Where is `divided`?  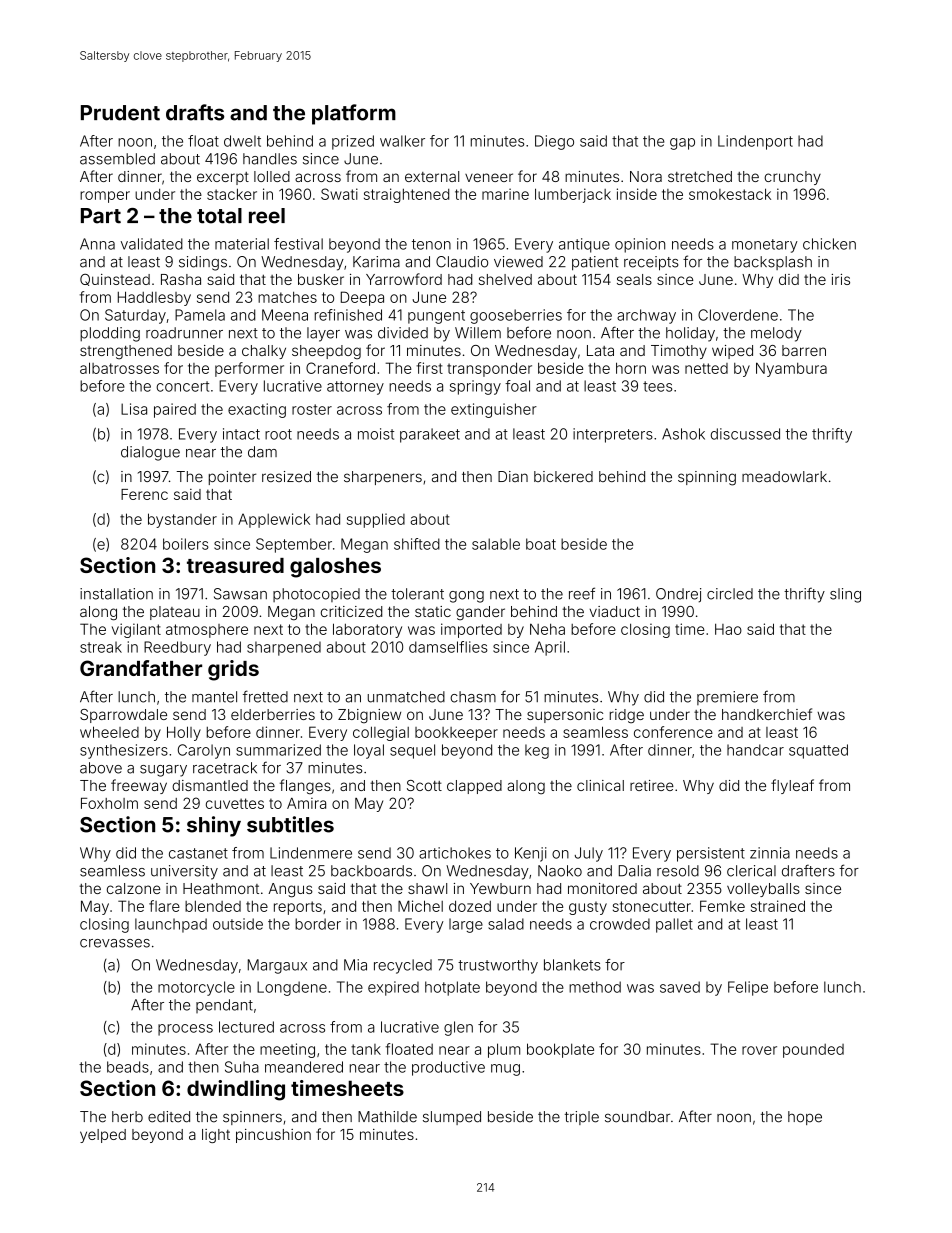
divided is located at coordinates (403, 333).
